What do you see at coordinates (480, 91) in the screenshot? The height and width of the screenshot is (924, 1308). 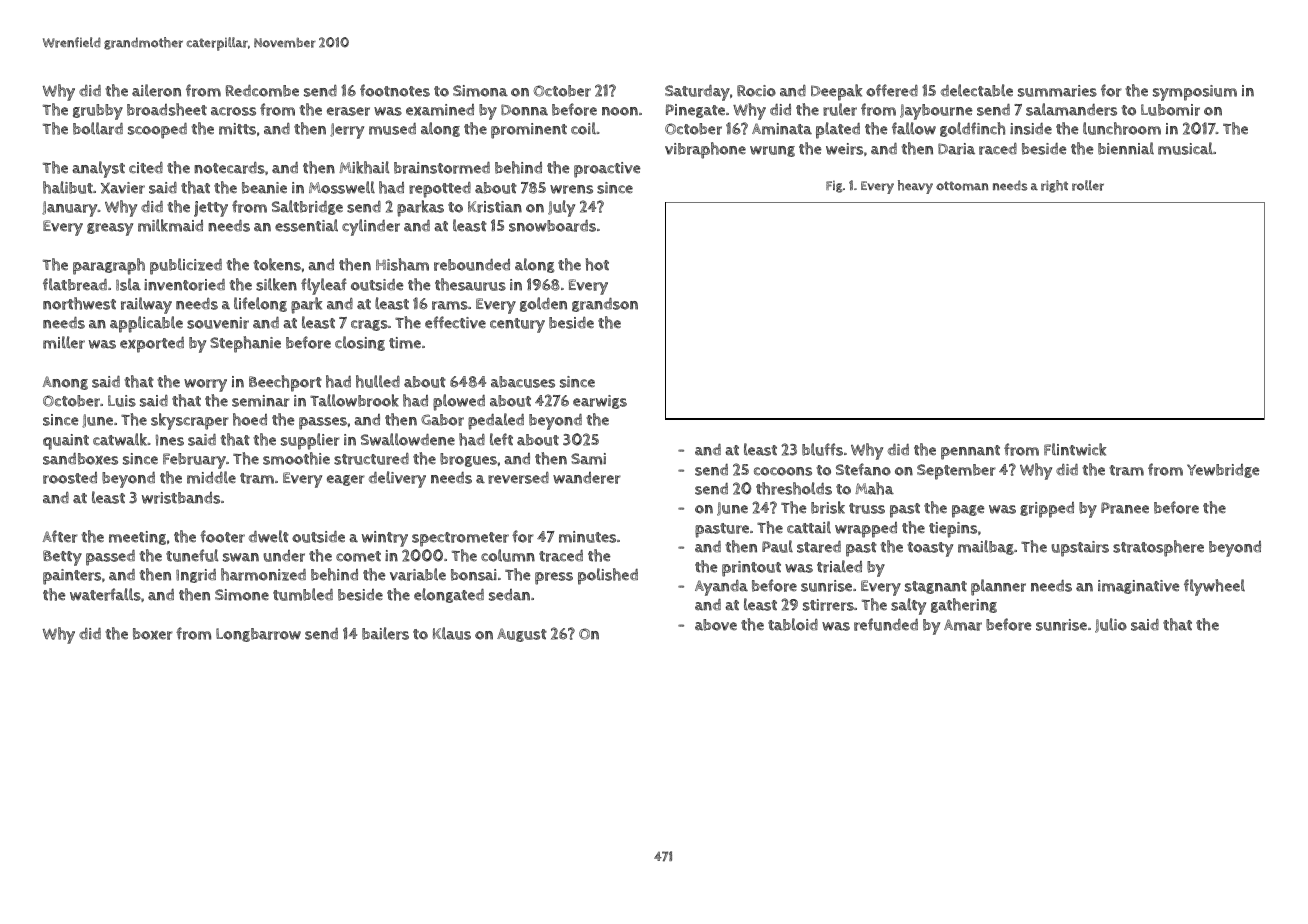 I see `Simona` at bounding box center [480, 91].
